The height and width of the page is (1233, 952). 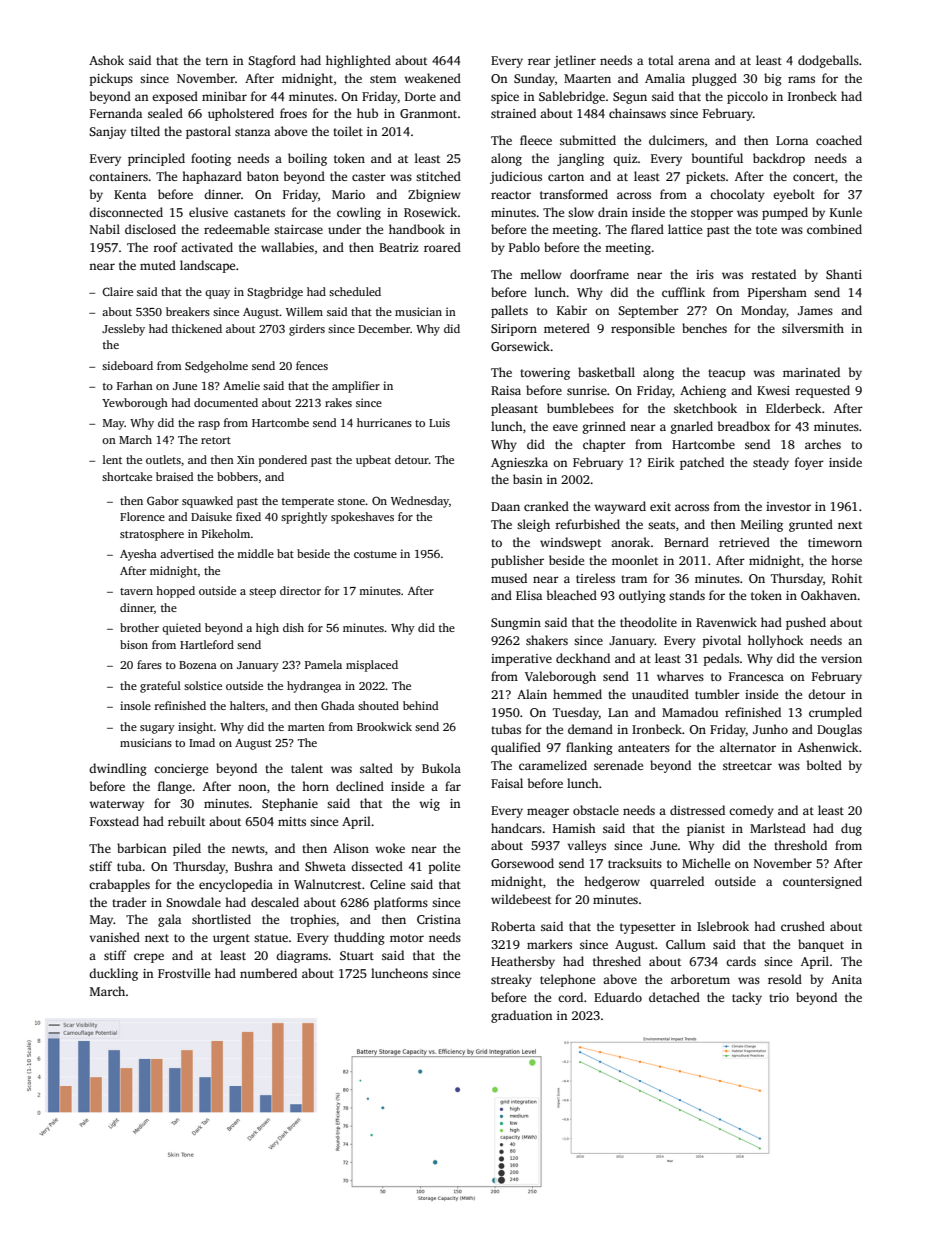 I want to click on numbered, so click(x=268, y=973).
